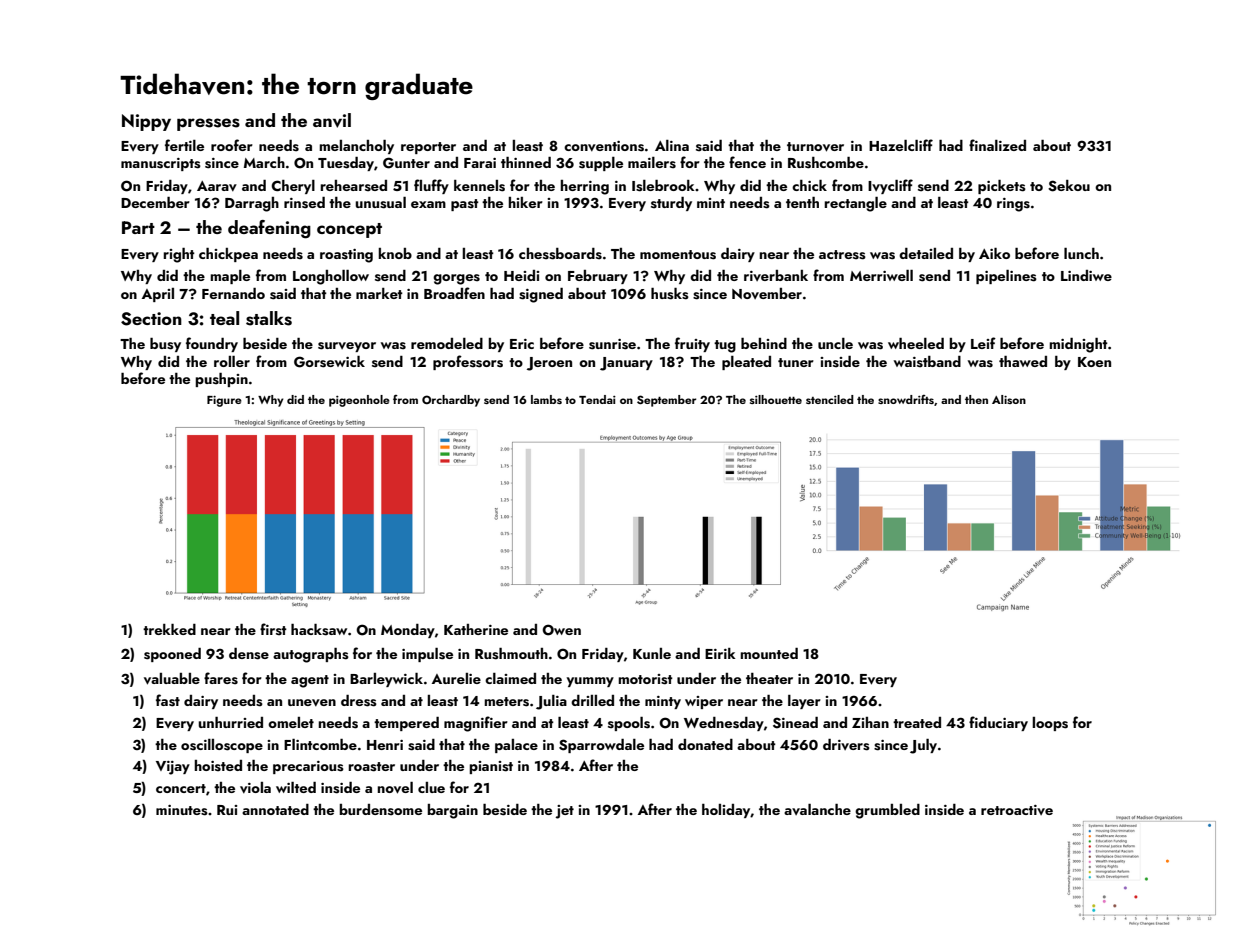  I want to click on mounted, so click(769, 653).
